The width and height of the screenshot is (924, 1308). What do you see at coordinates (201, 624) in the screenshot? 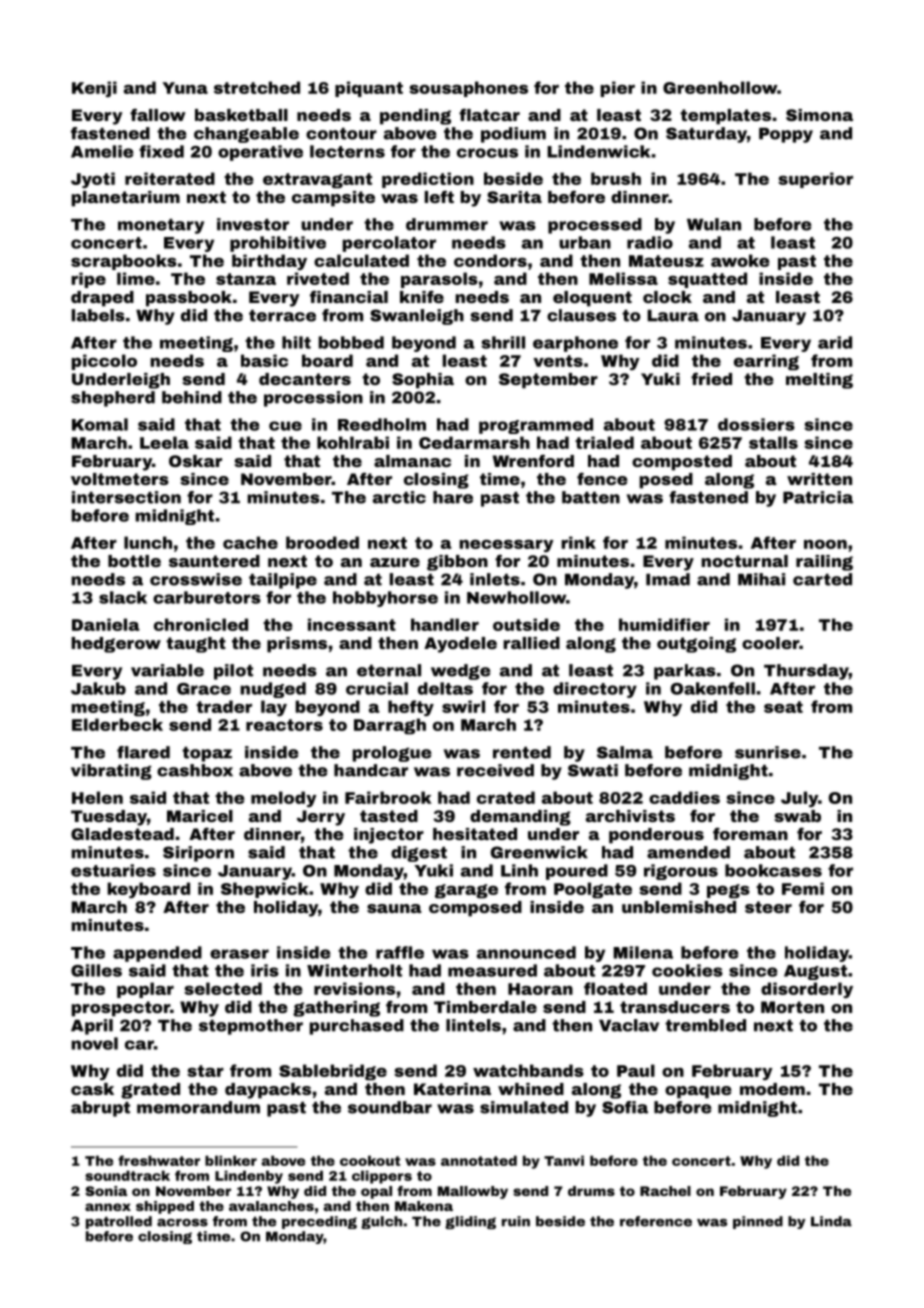
I see `chronicled` at bounding box center [201, 624].
